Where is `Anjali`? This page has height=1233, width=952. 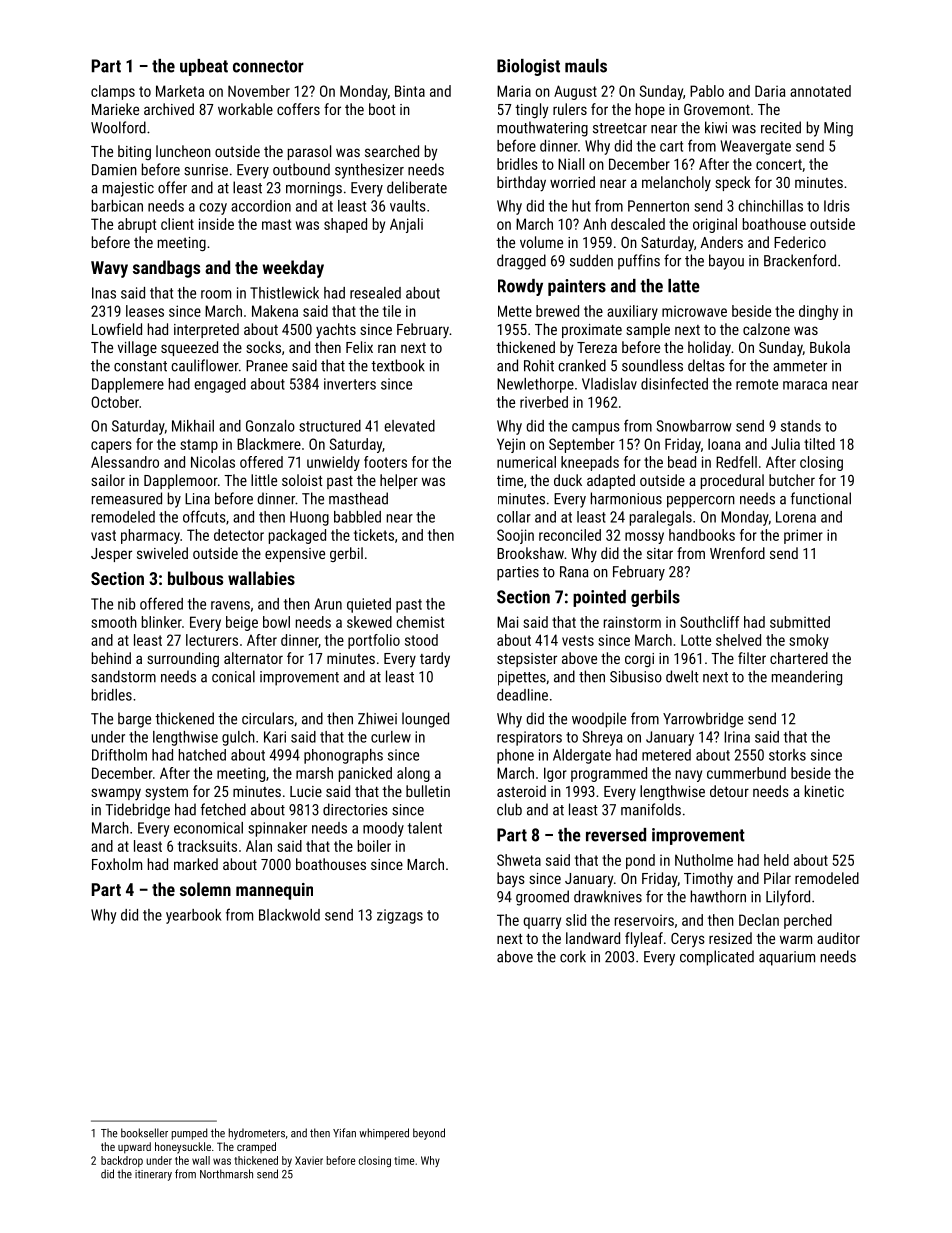 Anjali is located at coordinates (406, 225).
